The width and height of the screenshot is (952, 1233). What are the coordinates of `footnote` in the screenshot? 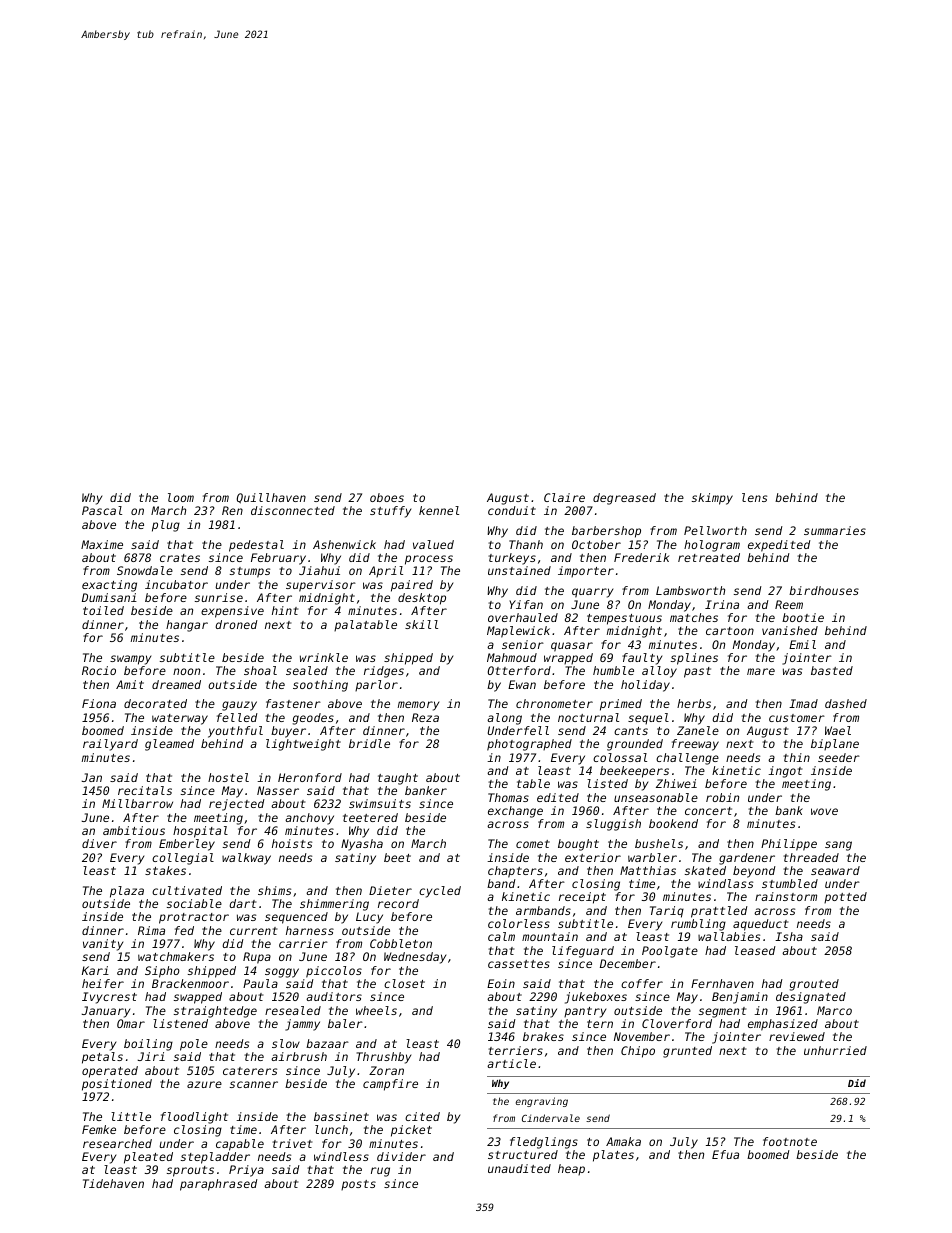 It's located at (790, 1141).
